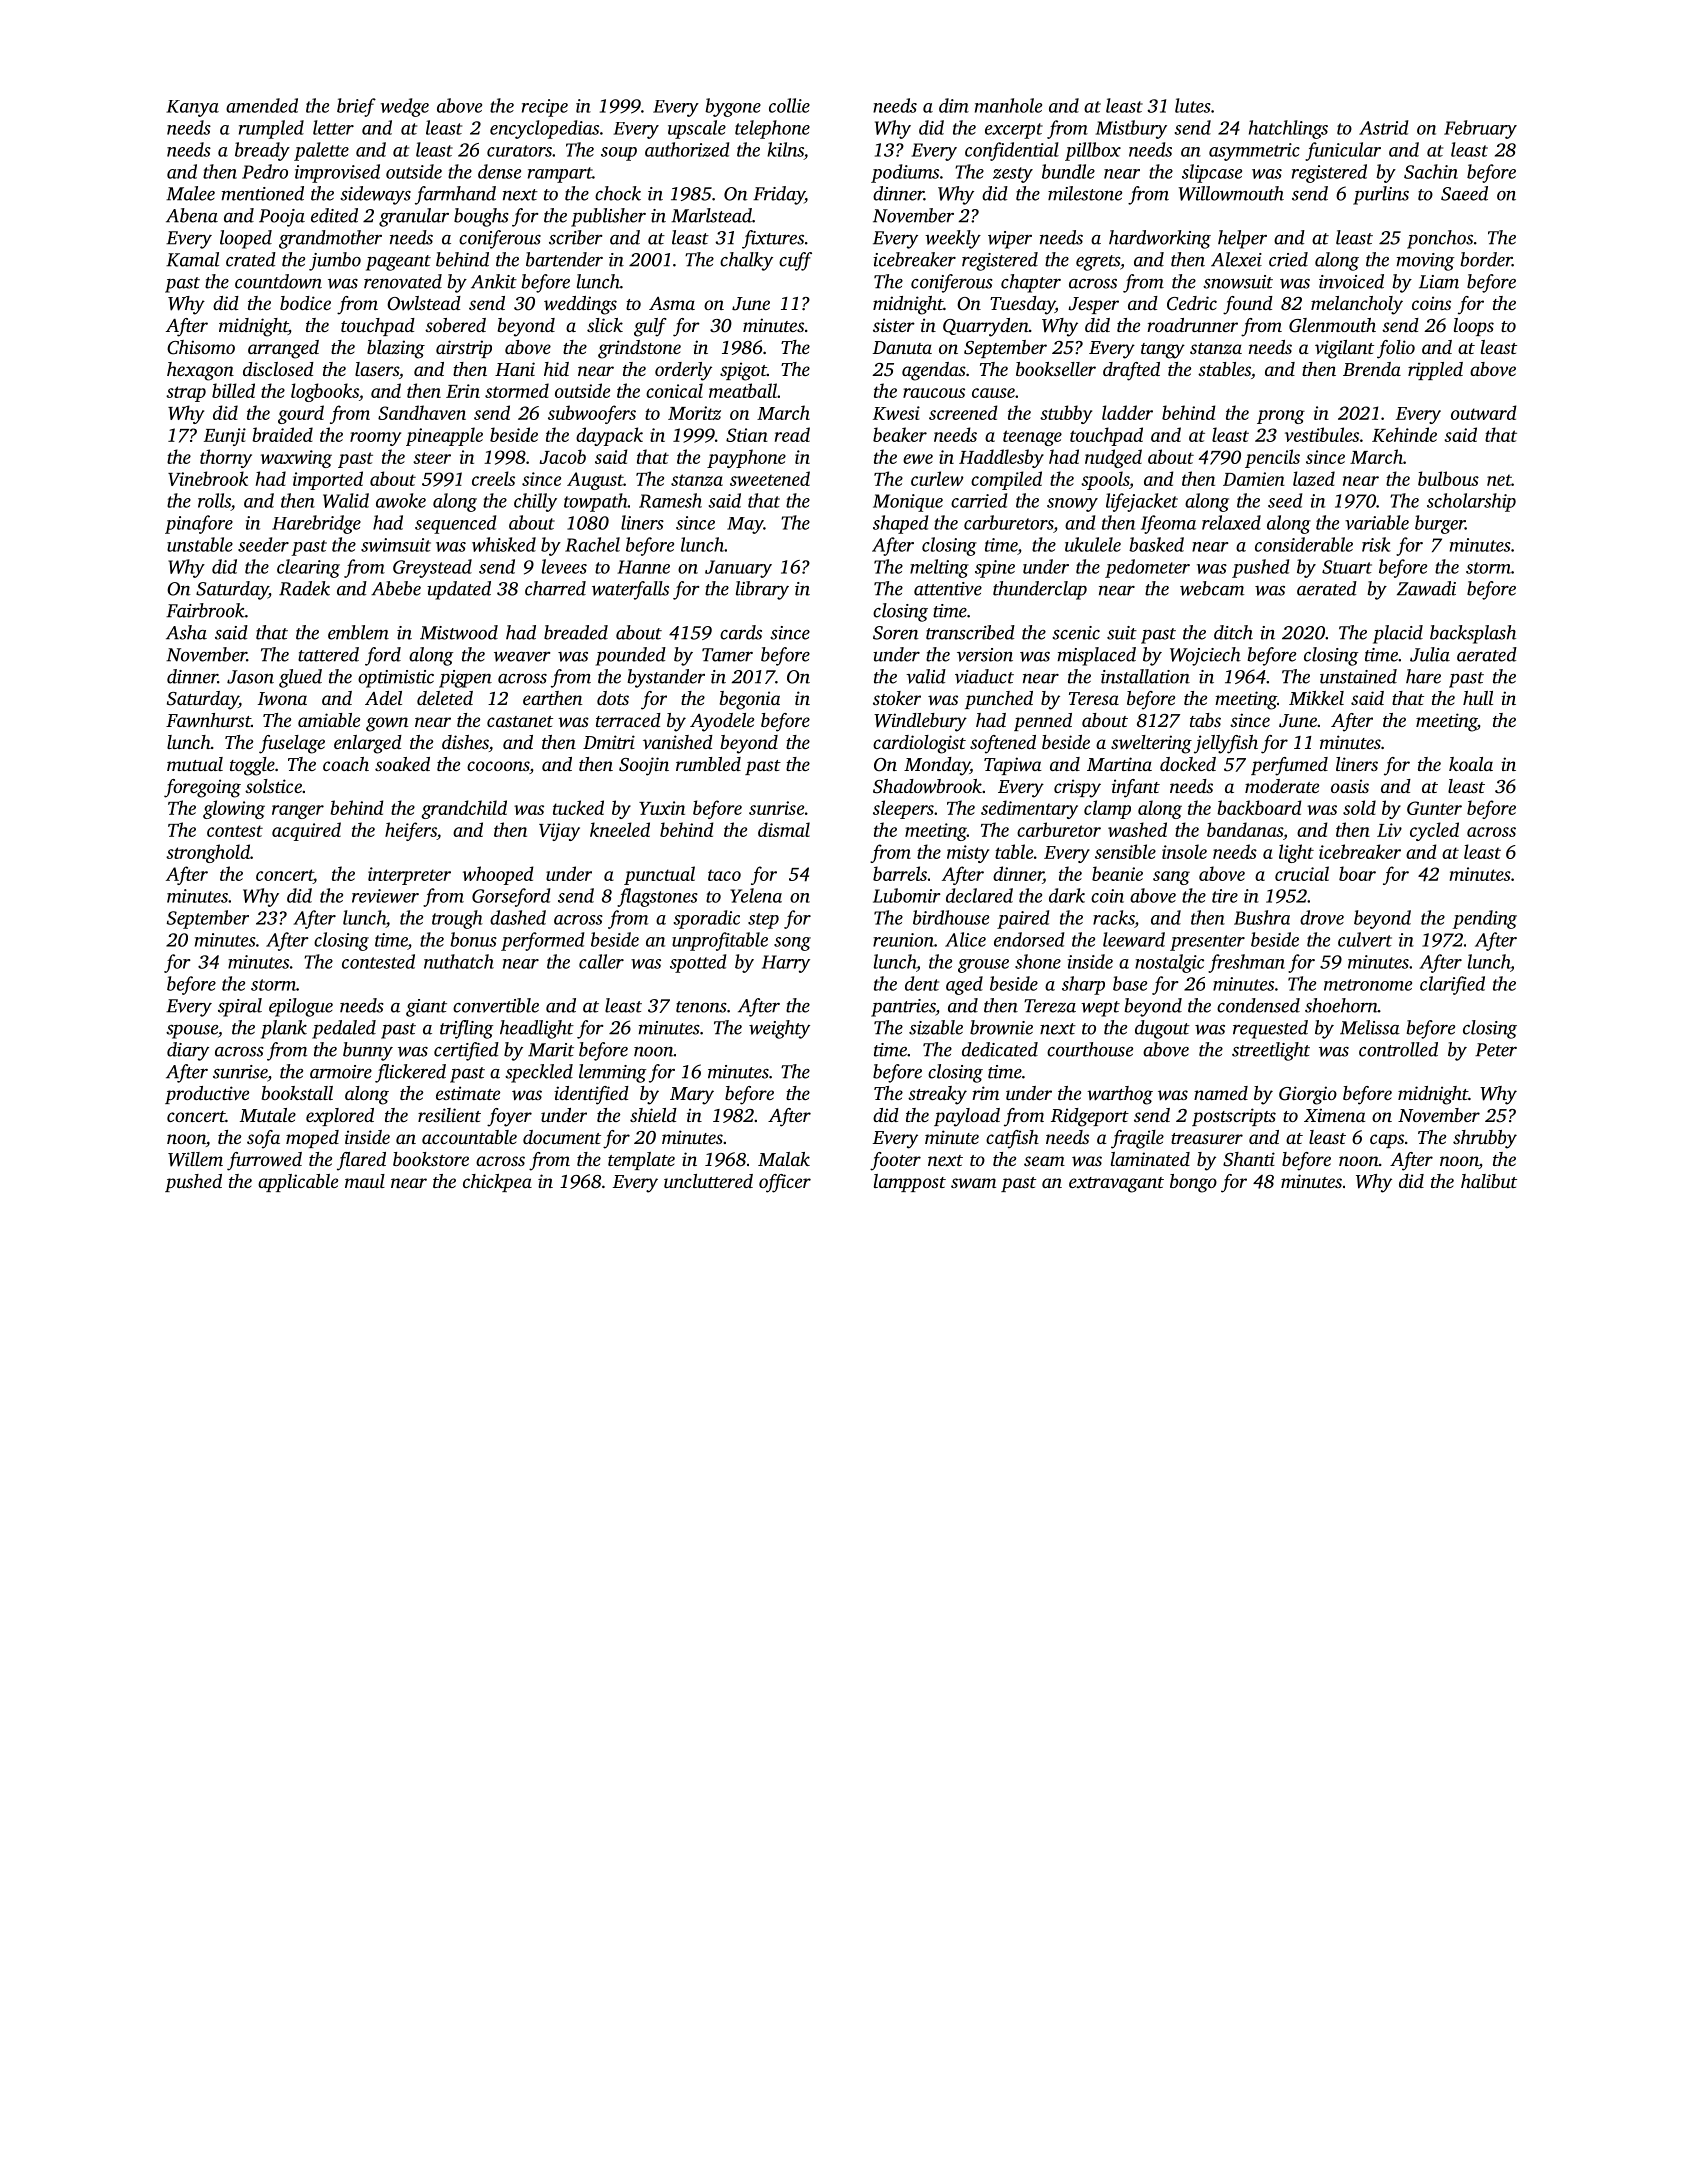  Describe the element at coordinates (601, 961) in the document. I see `caller` at that location.
